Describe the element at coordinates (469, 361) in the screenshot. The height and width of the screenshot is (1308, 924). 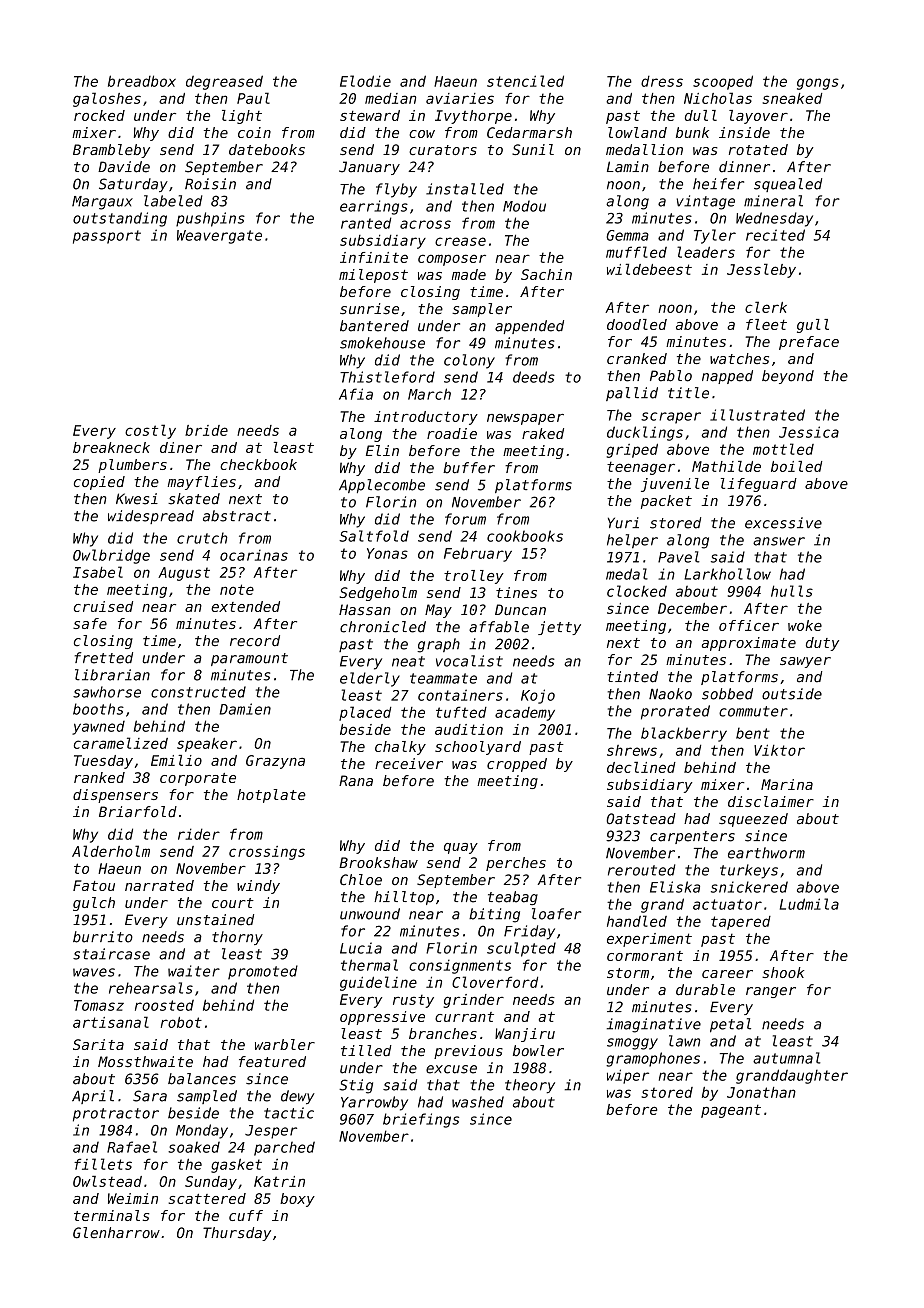
I see `colony` at that location.
